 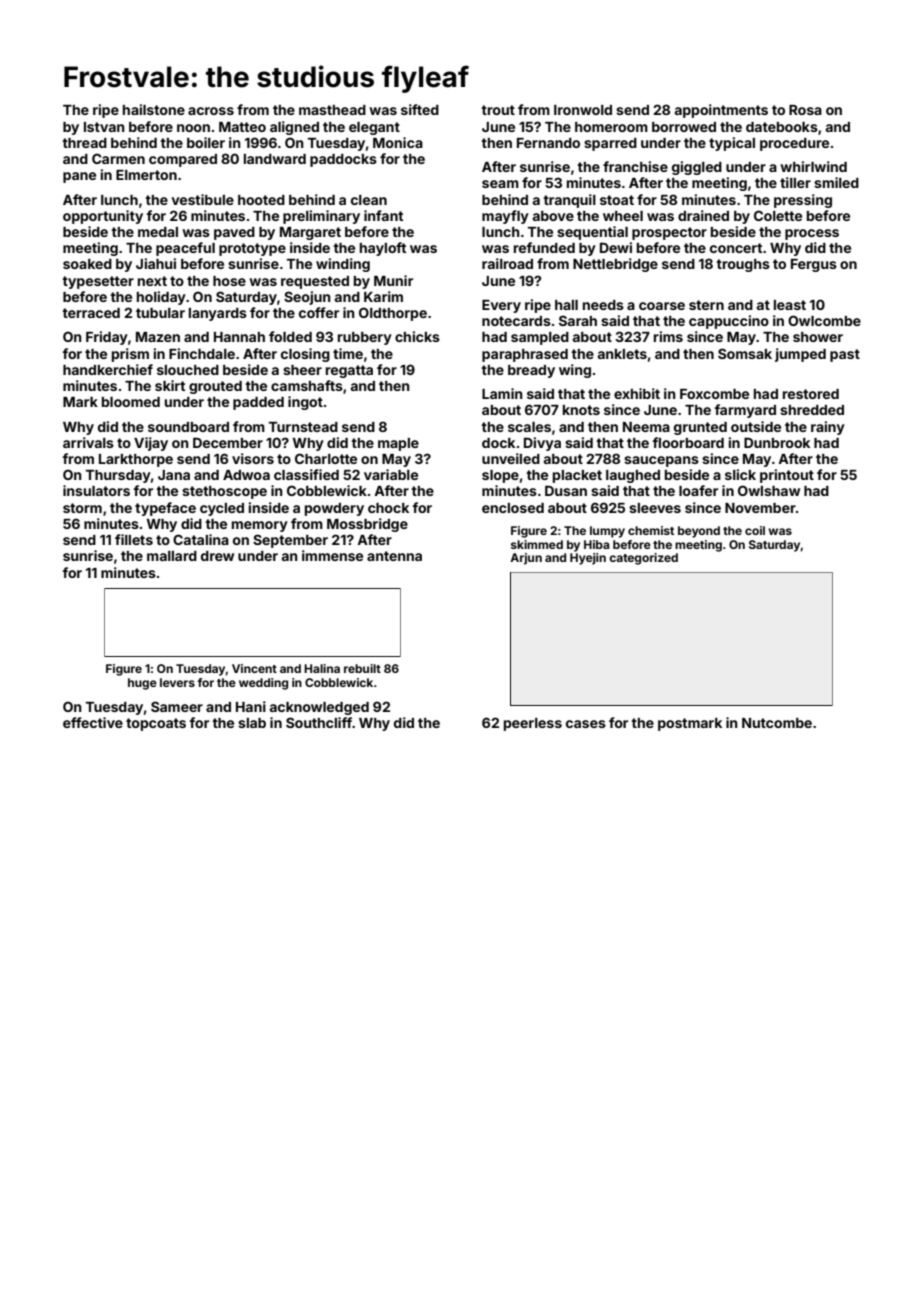 What do you see at coordinates (828, 428) in the screenshot?
I see `rainy` at bounding box center [828, 428].
